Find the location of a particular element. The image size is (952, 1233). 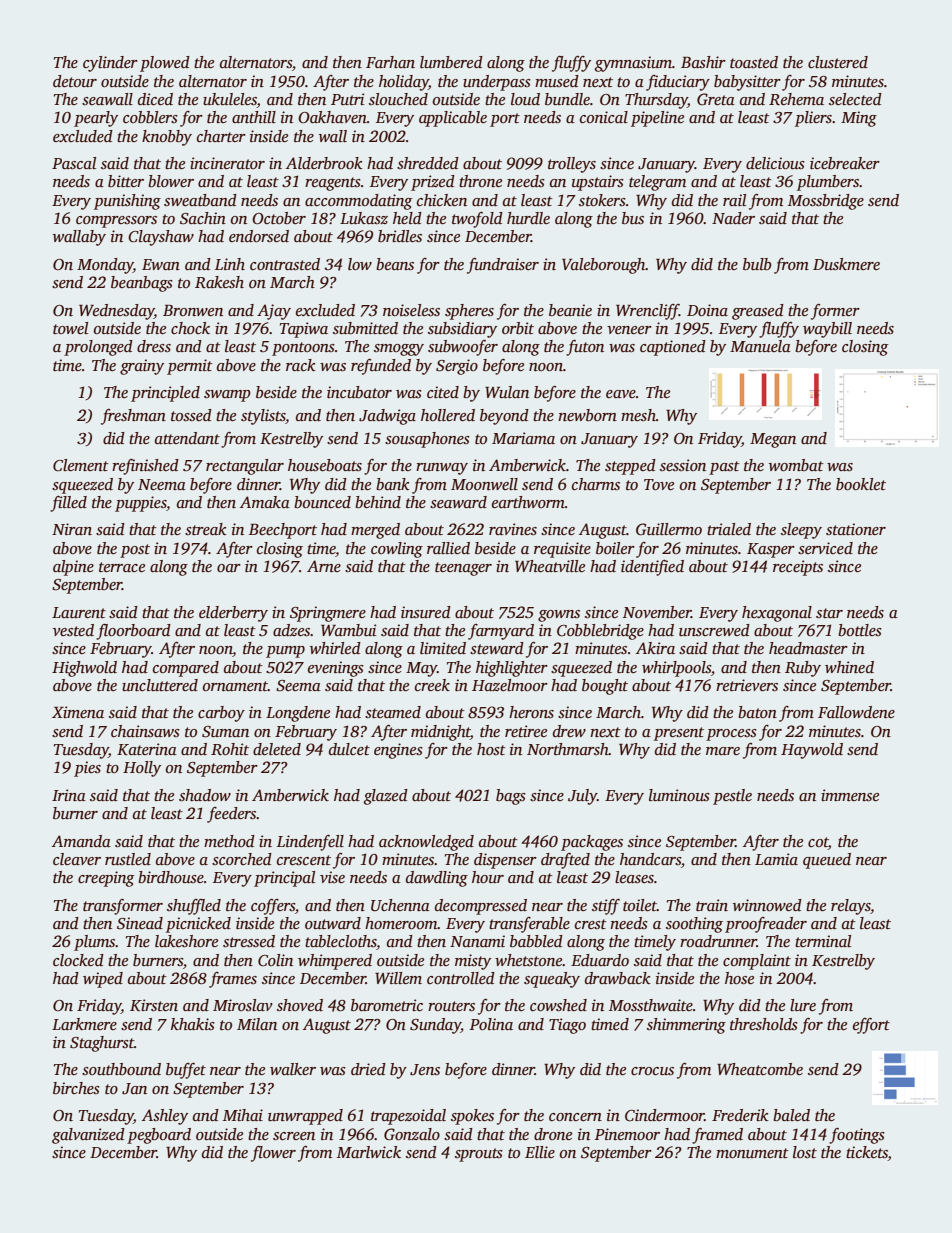

birches is located at coordinates (76, 1088).
